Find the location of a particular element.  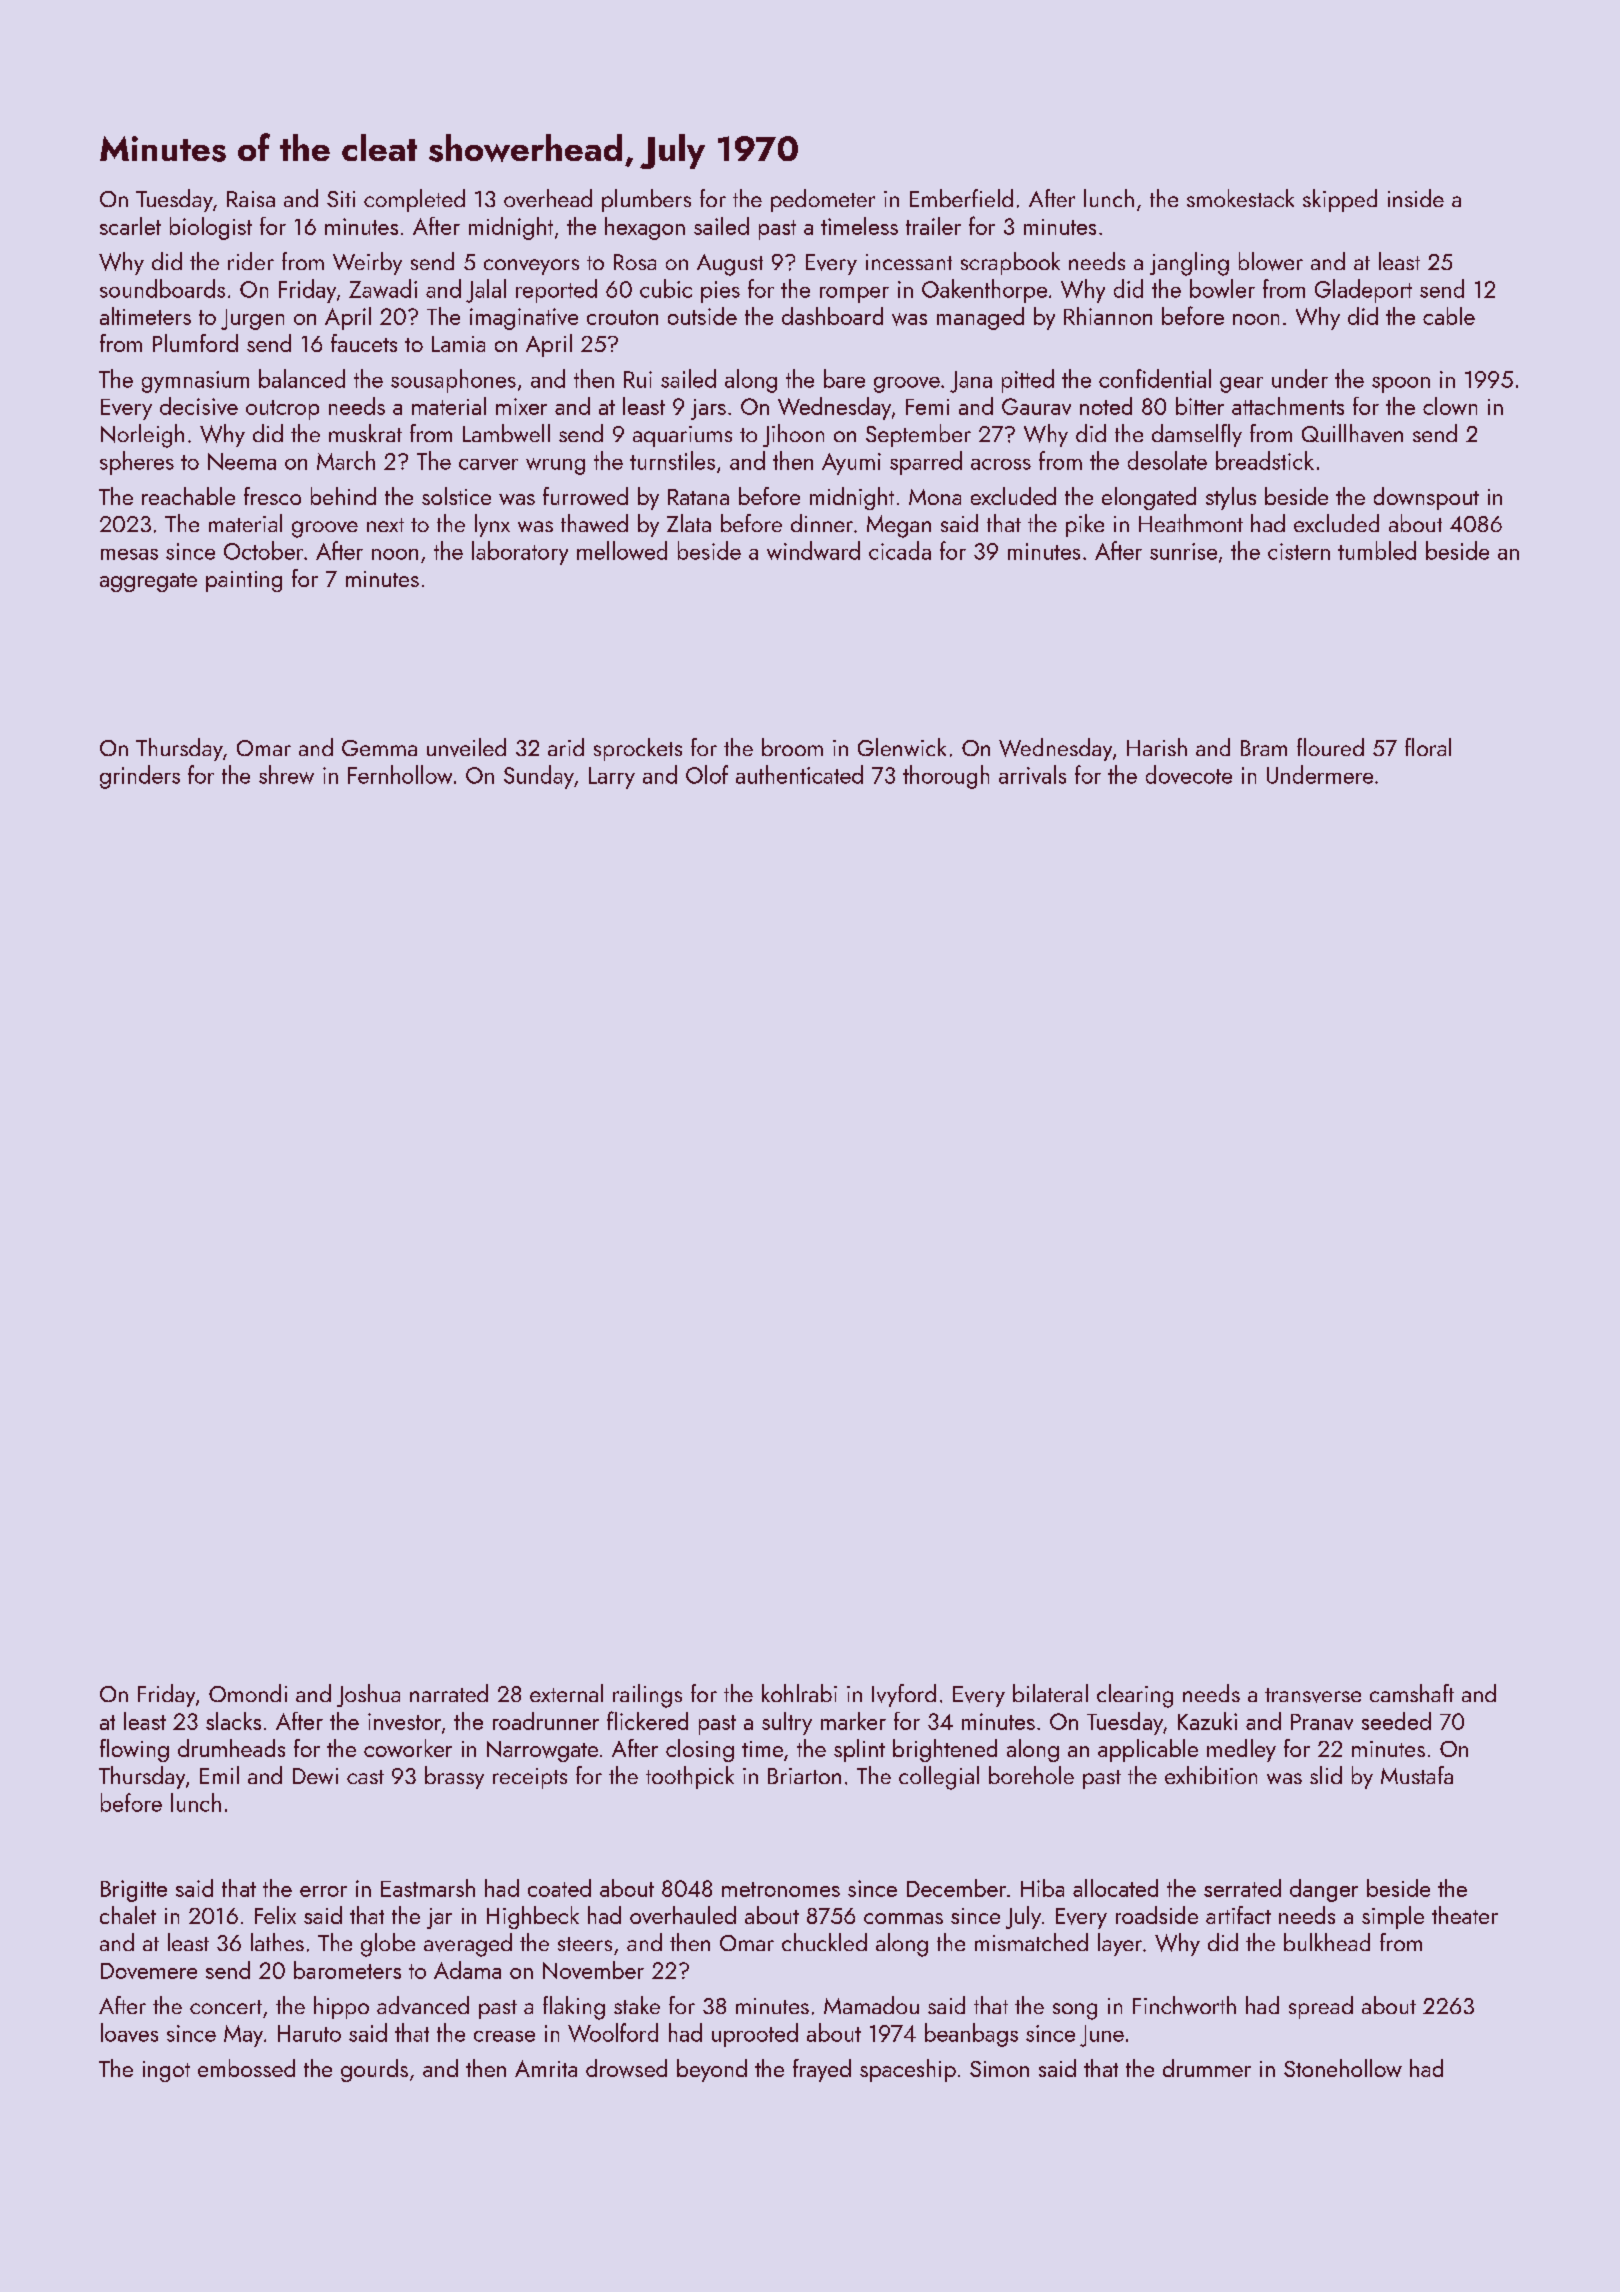

jangling is located at coordinates (1189, 264).
